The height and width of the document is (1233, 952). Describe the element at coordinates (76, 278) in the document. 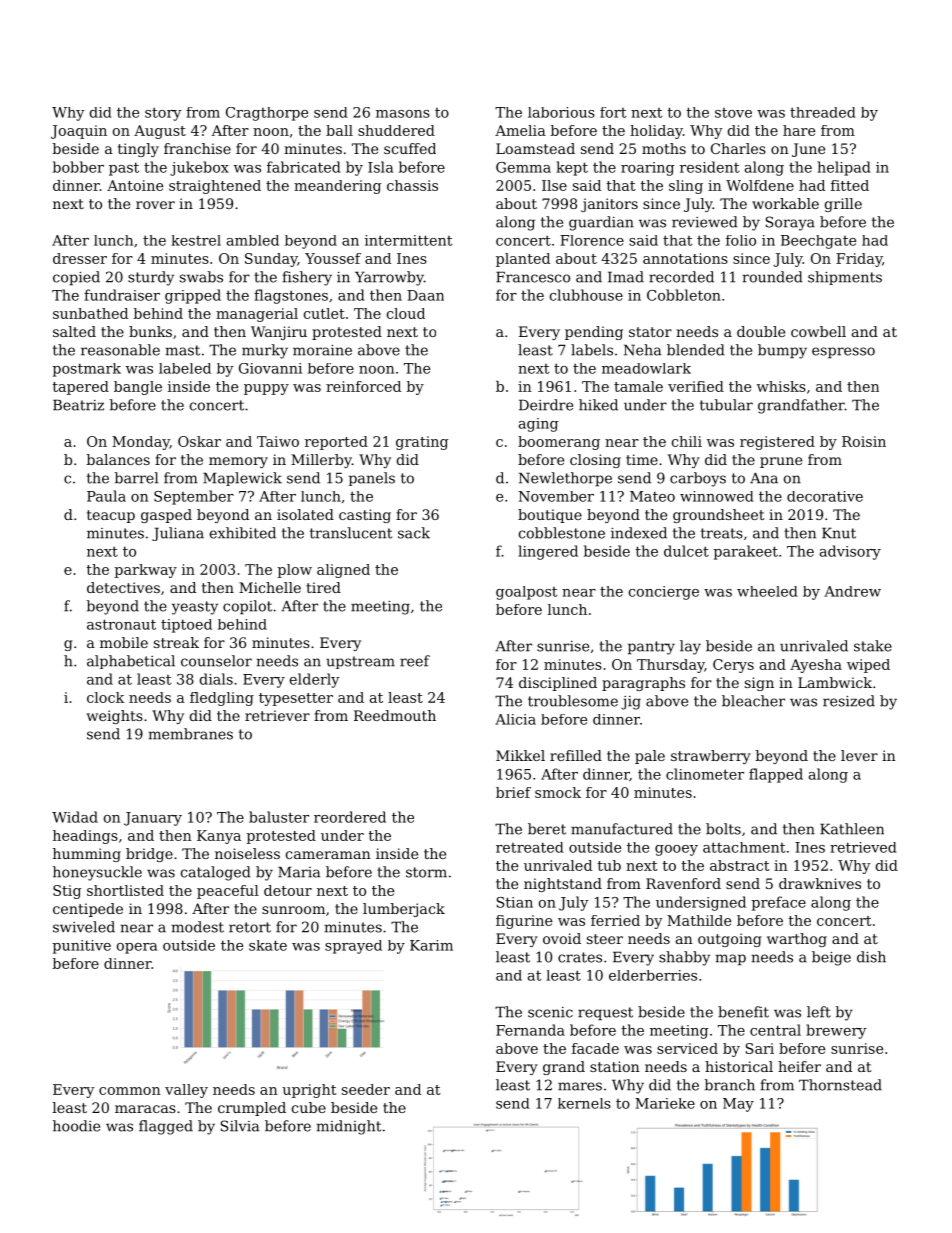

I see `copied` at that location.
